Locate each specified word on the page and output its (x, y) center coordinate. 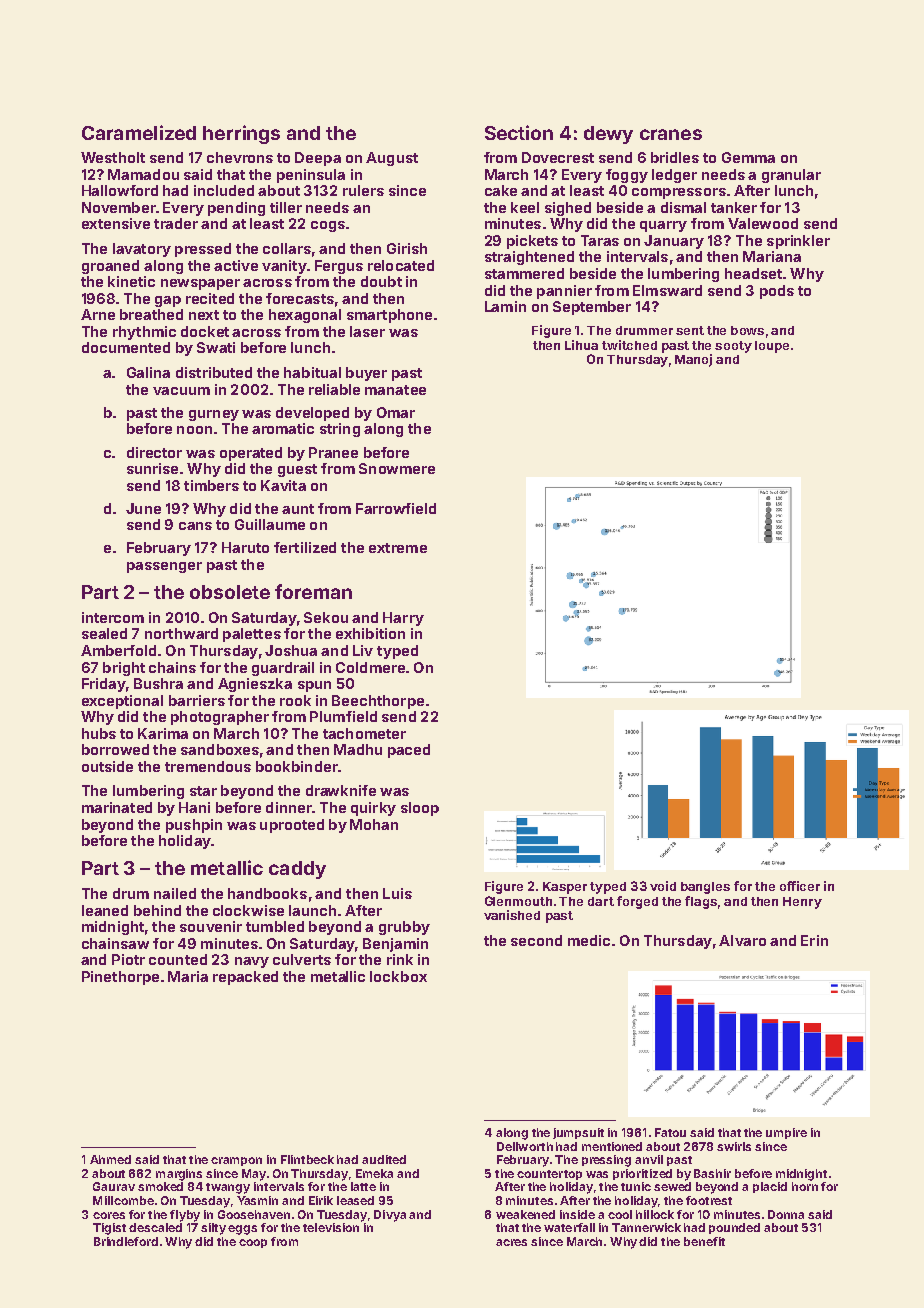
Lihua (581, 345)
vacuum (181, 391)
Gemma (748, 157)
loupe (772, 347)
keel (525, 207)
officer (800, 886)
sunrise (152, 468)
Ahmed (110, 1159)
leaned (105, 910)
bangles (705, 888)
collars (287, 248)
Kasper (565, 888)
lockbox (398, 976)
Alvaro (742, 940)
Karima (163, 733)
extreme (398, 548)
